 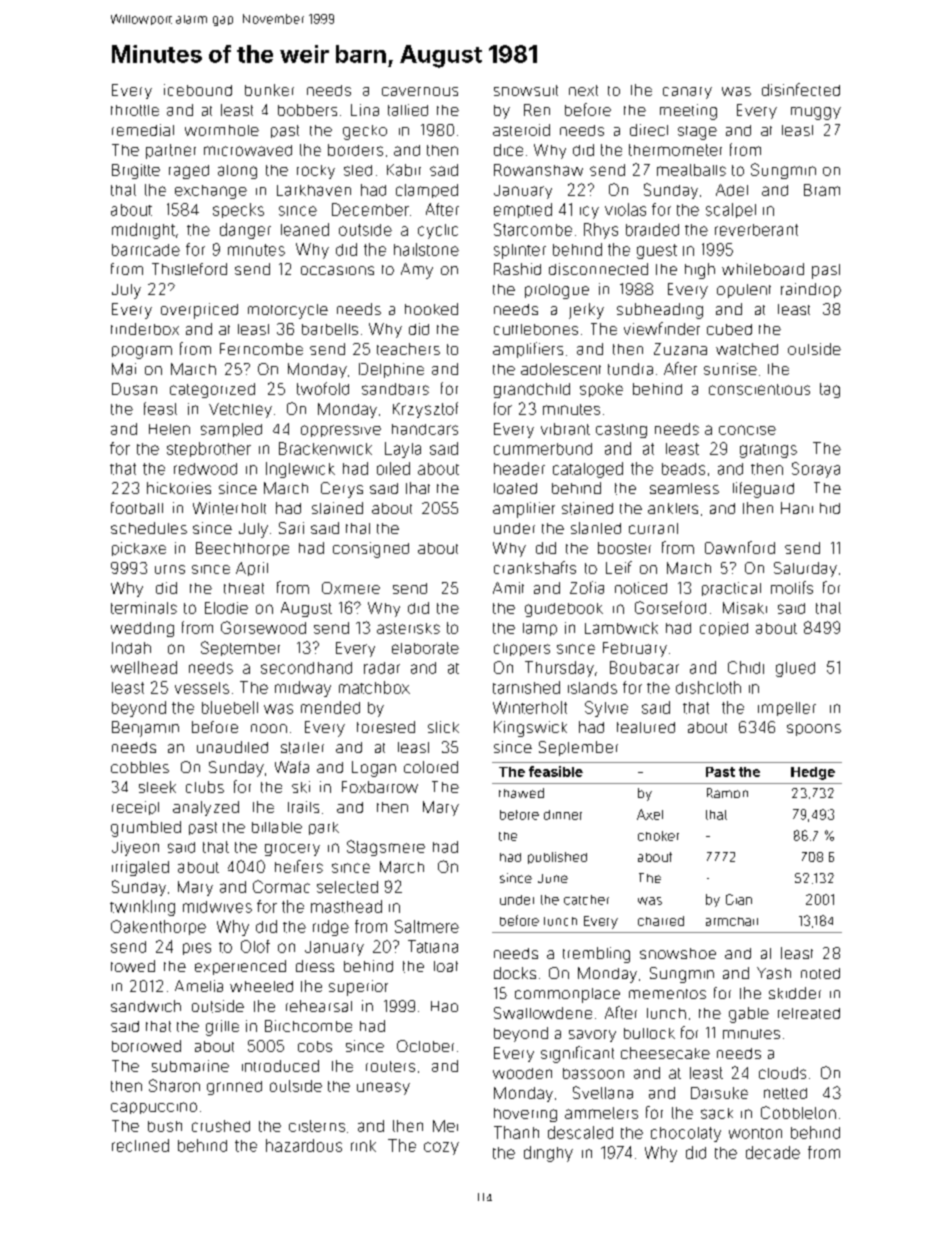 What do you see at coordinates (813, 773) in the image?
I see `Hedge` at bounding box center [813, 773].
